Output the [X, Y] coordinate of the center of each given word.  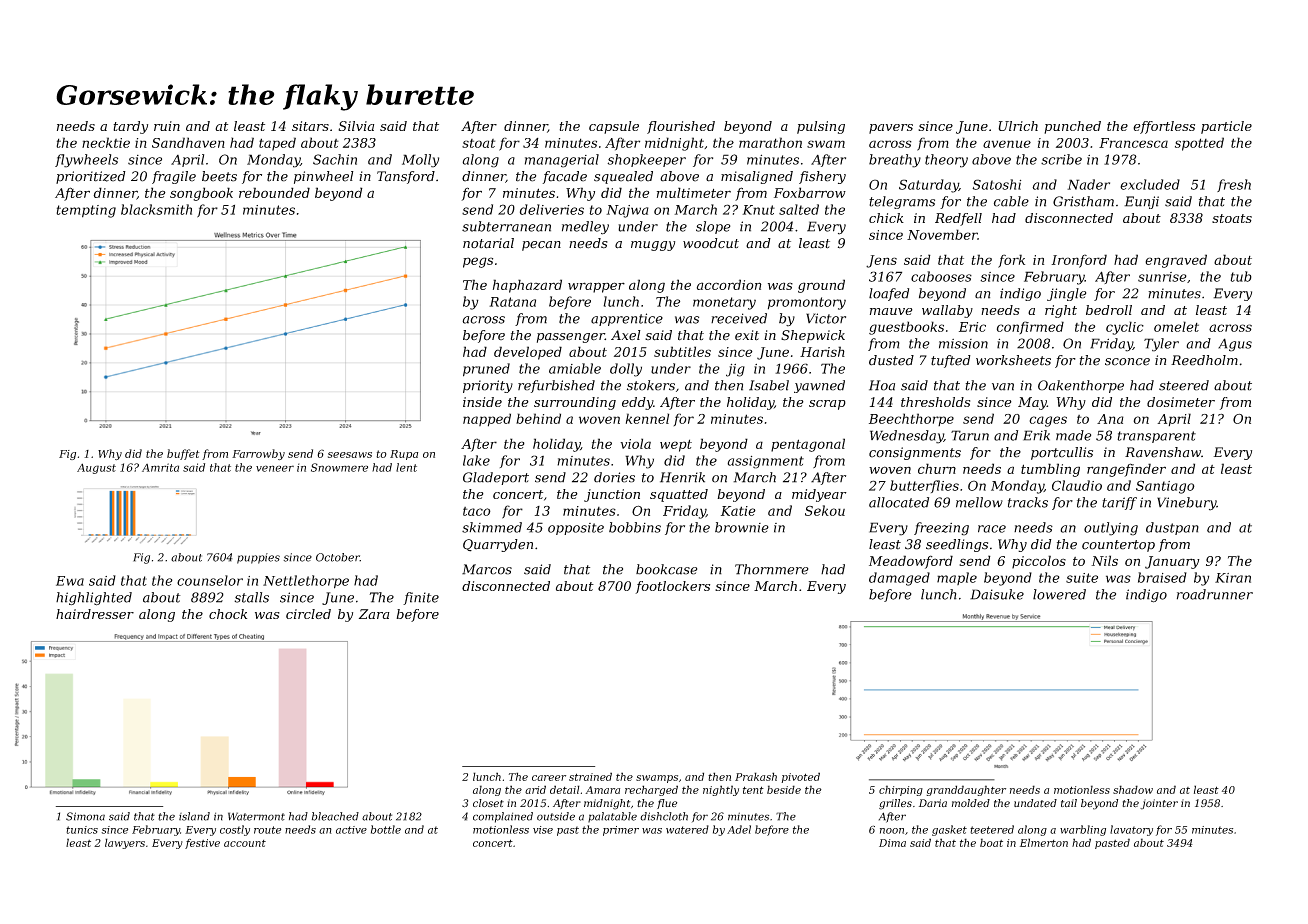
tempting [86, 211]
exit [747, 335]
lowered [1059, 594]
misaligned [757, 177]
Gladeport [496, 478]
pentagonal [808, 445]
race [992, 529]
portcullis [1062, 453]
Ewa [70, 581]
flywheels [86, 161]
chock [228, 614]
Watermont [256, 816]
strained [590, 776]
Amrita [160, 467]
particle [1226, 127]
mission [963, 344]
